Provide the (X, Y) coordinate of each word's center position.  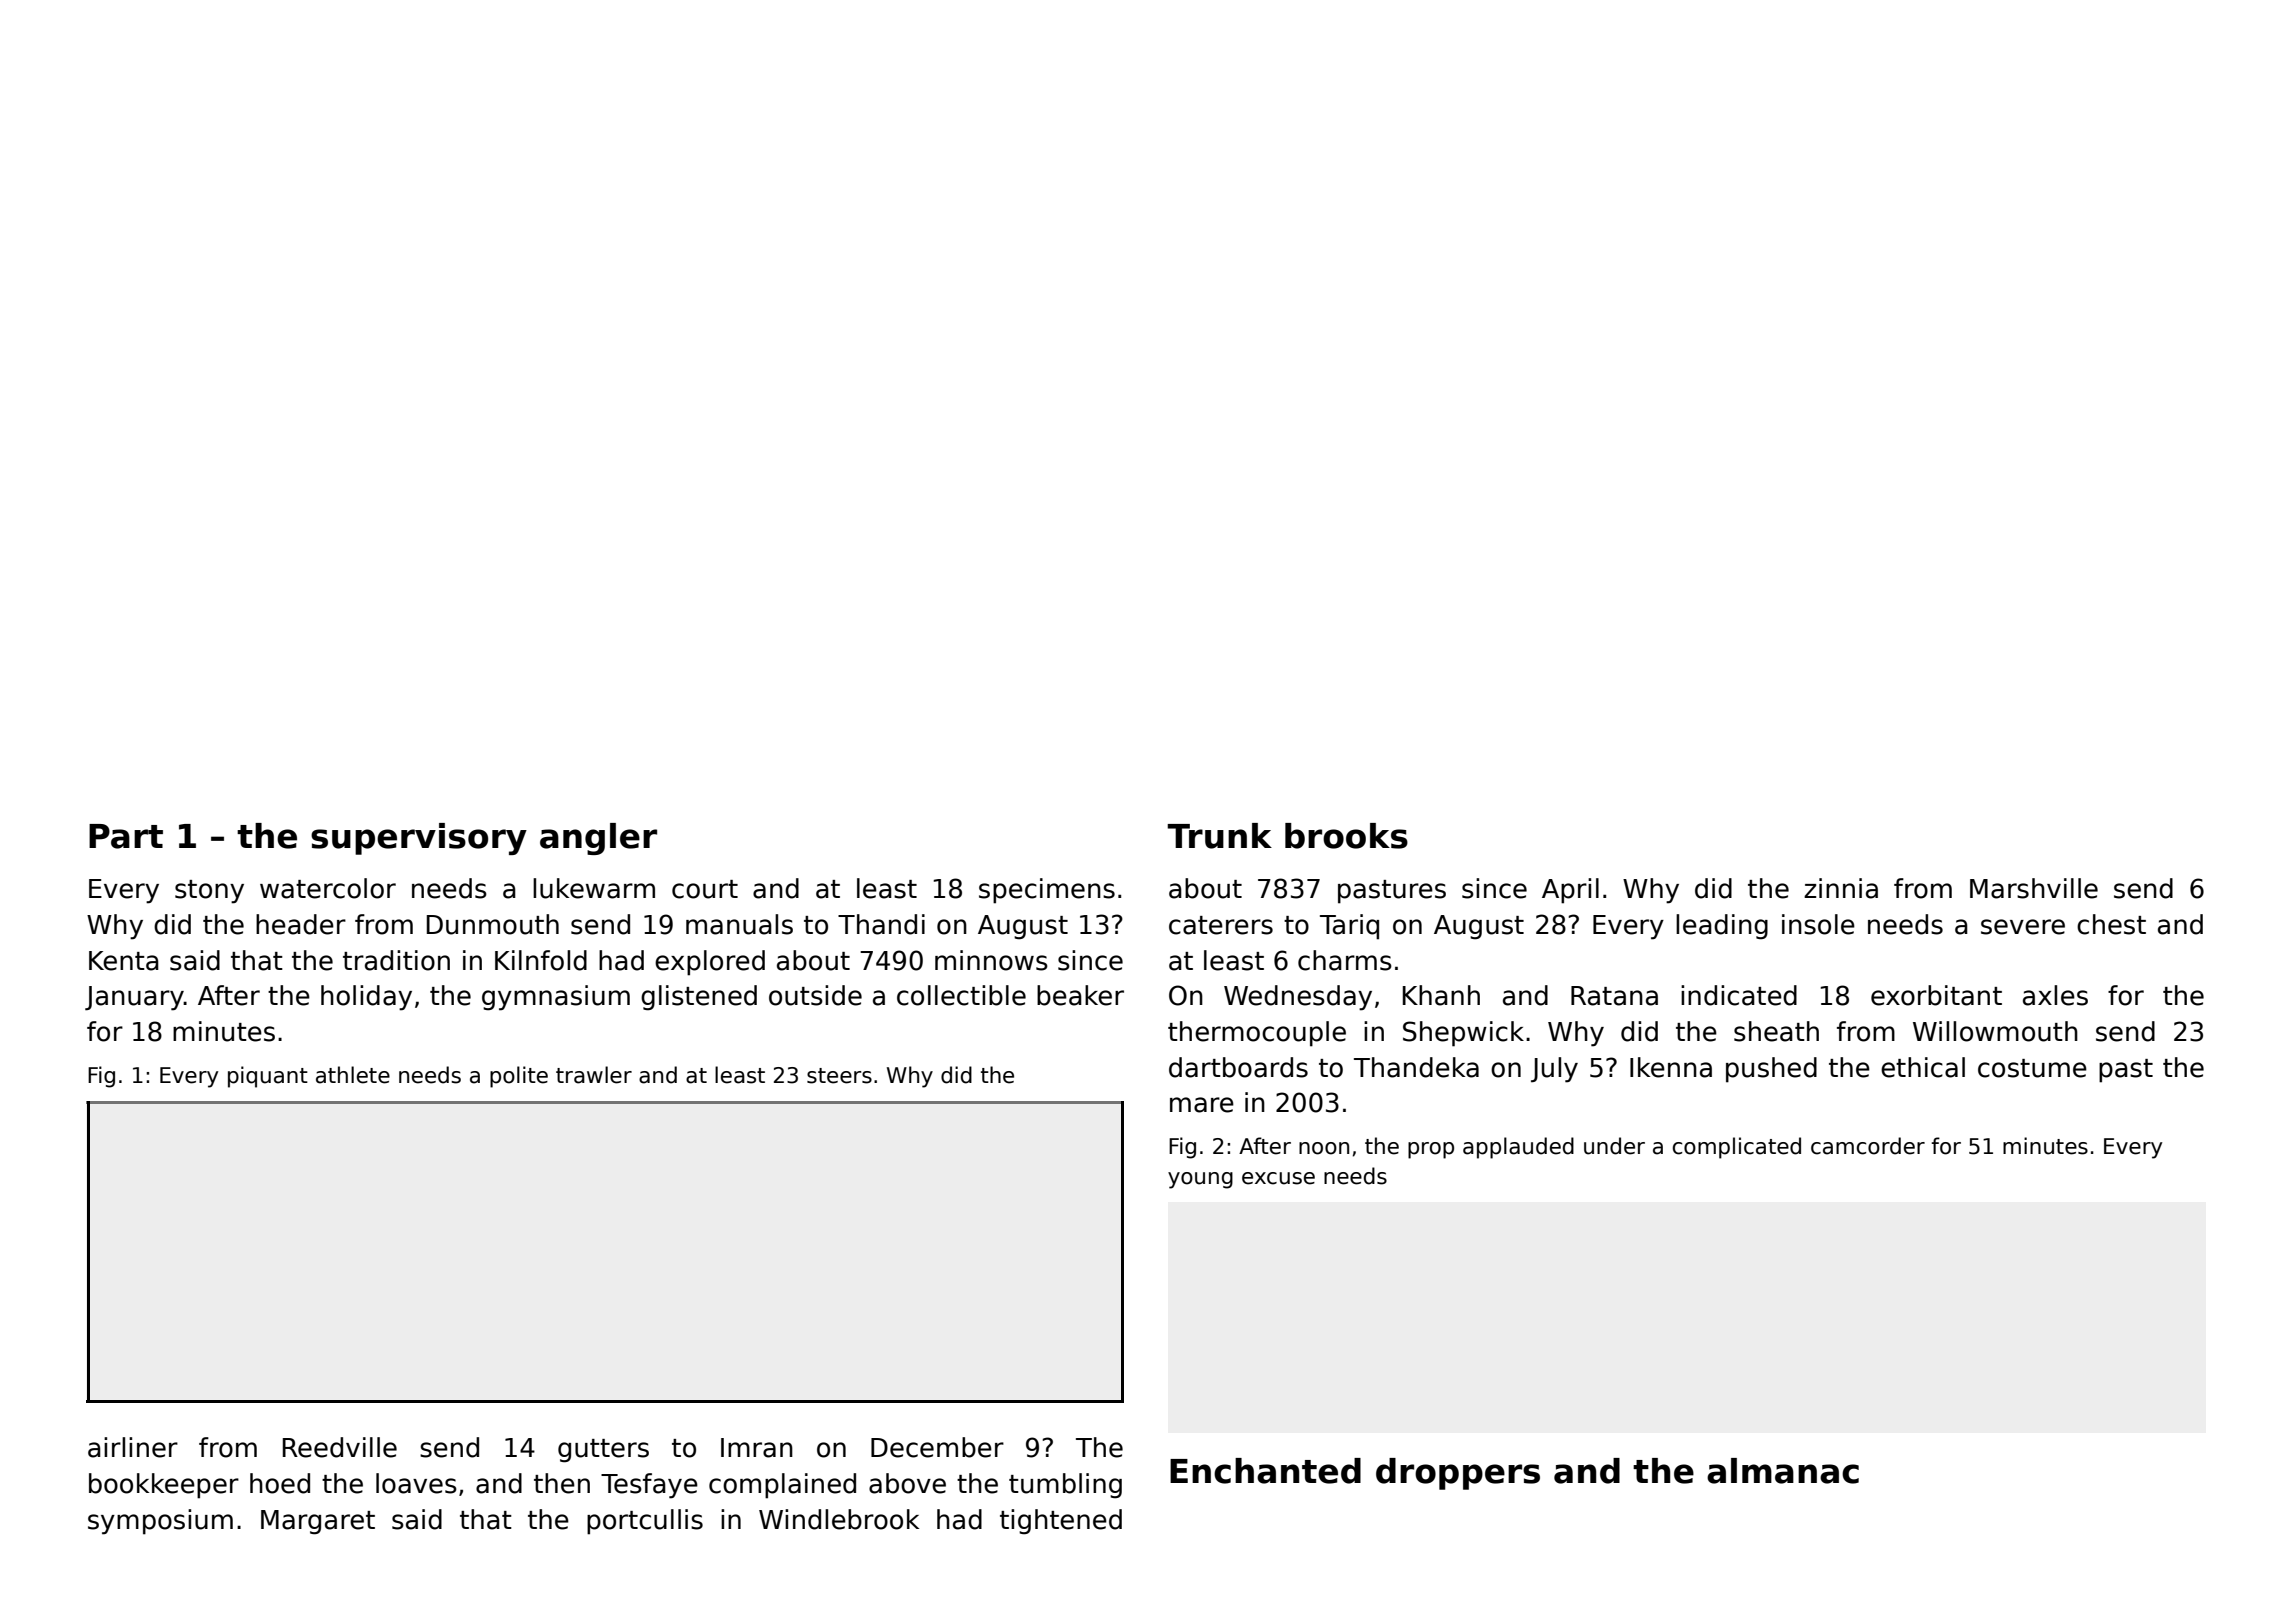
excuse (1278, 1178)
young (1200, 1180)
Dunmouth (493, 924)
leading (1722, 927)
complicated (1737, 1148)
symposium (160, 1522)
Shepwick (1463, 1034)
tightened (1061, 1522)
